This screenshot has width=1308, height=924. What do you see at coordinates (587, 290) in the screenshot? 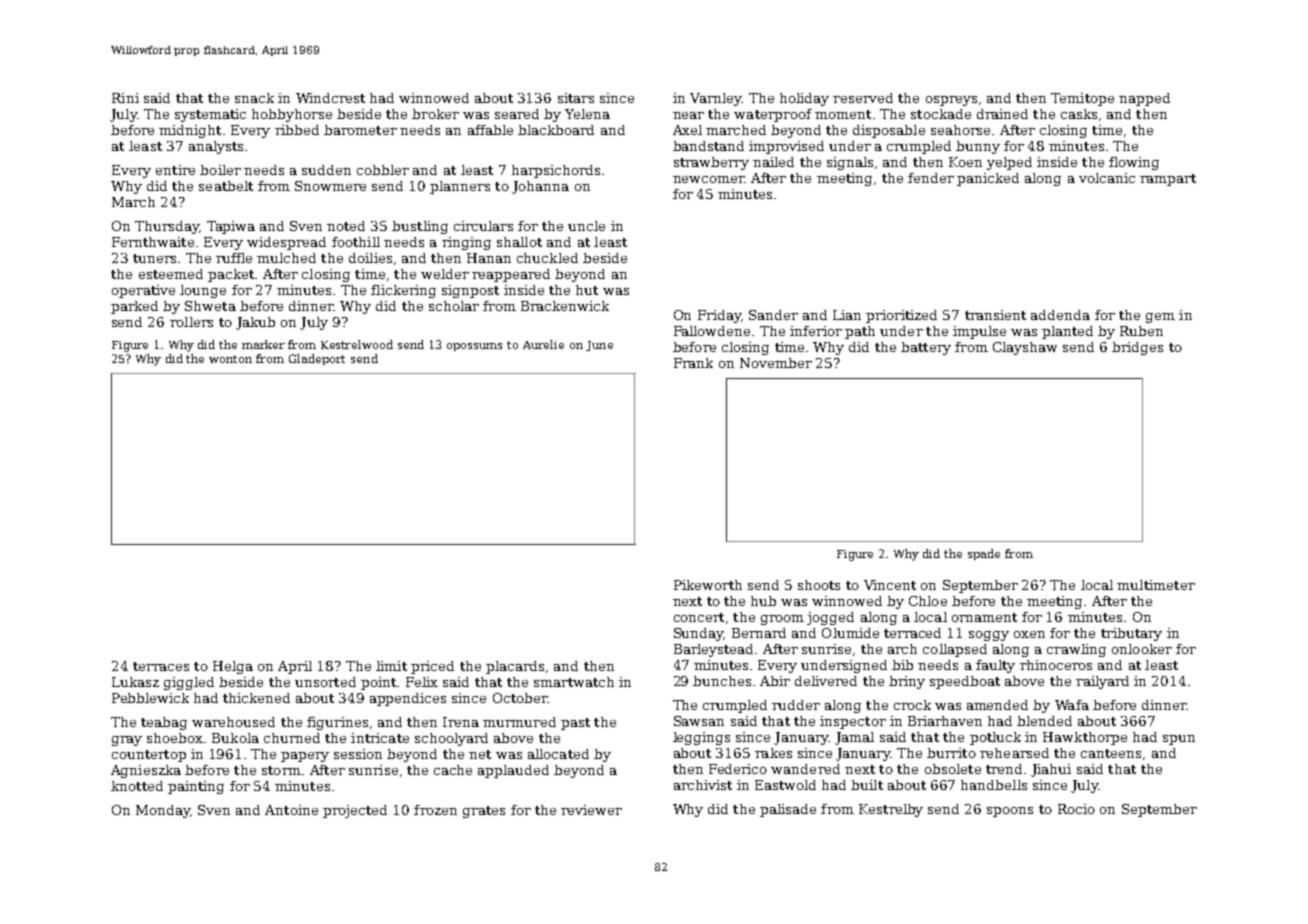
I see `hut` at bounding box center [587, 290].
